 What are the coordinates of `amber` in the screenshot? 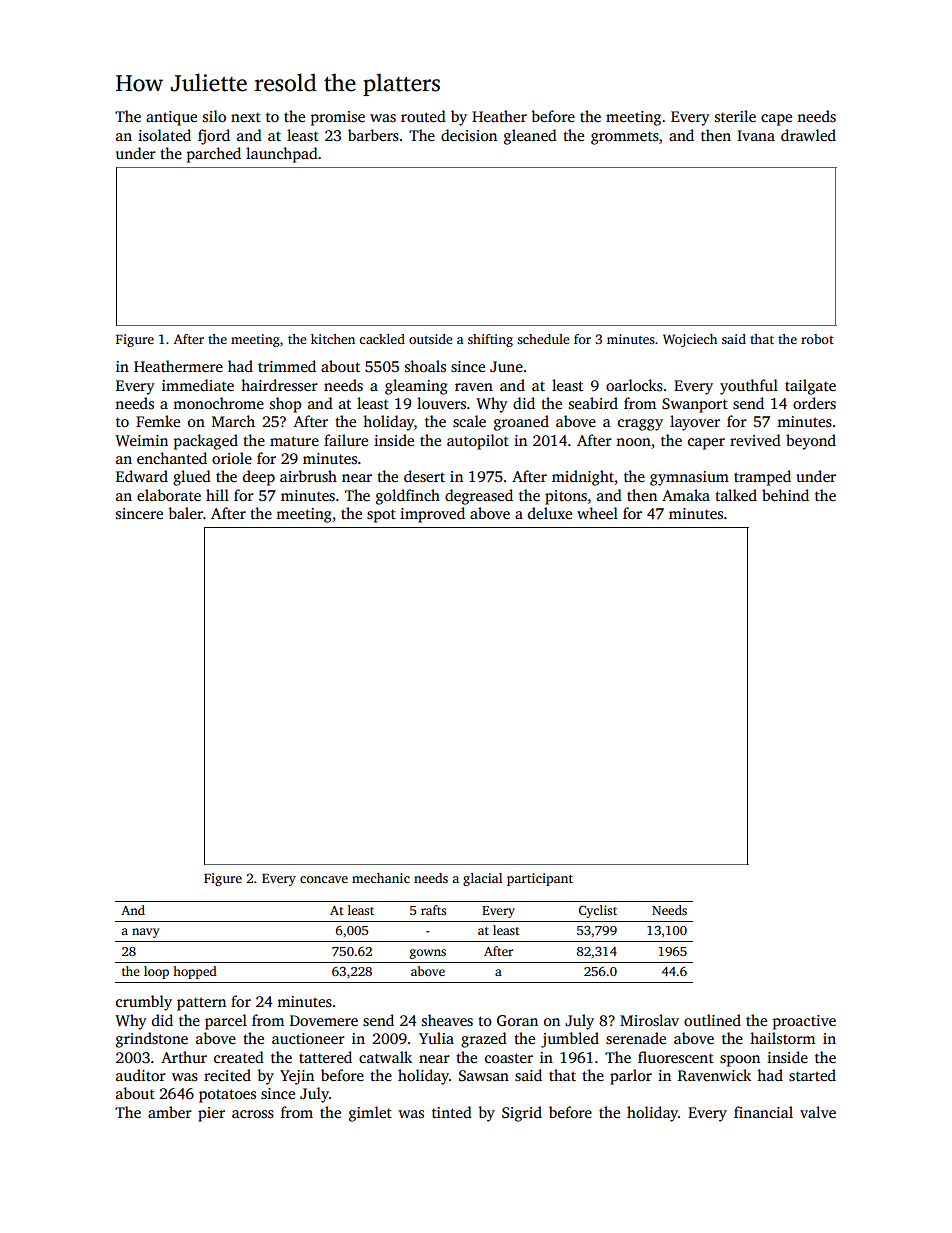 It's located at (170, 1112).
